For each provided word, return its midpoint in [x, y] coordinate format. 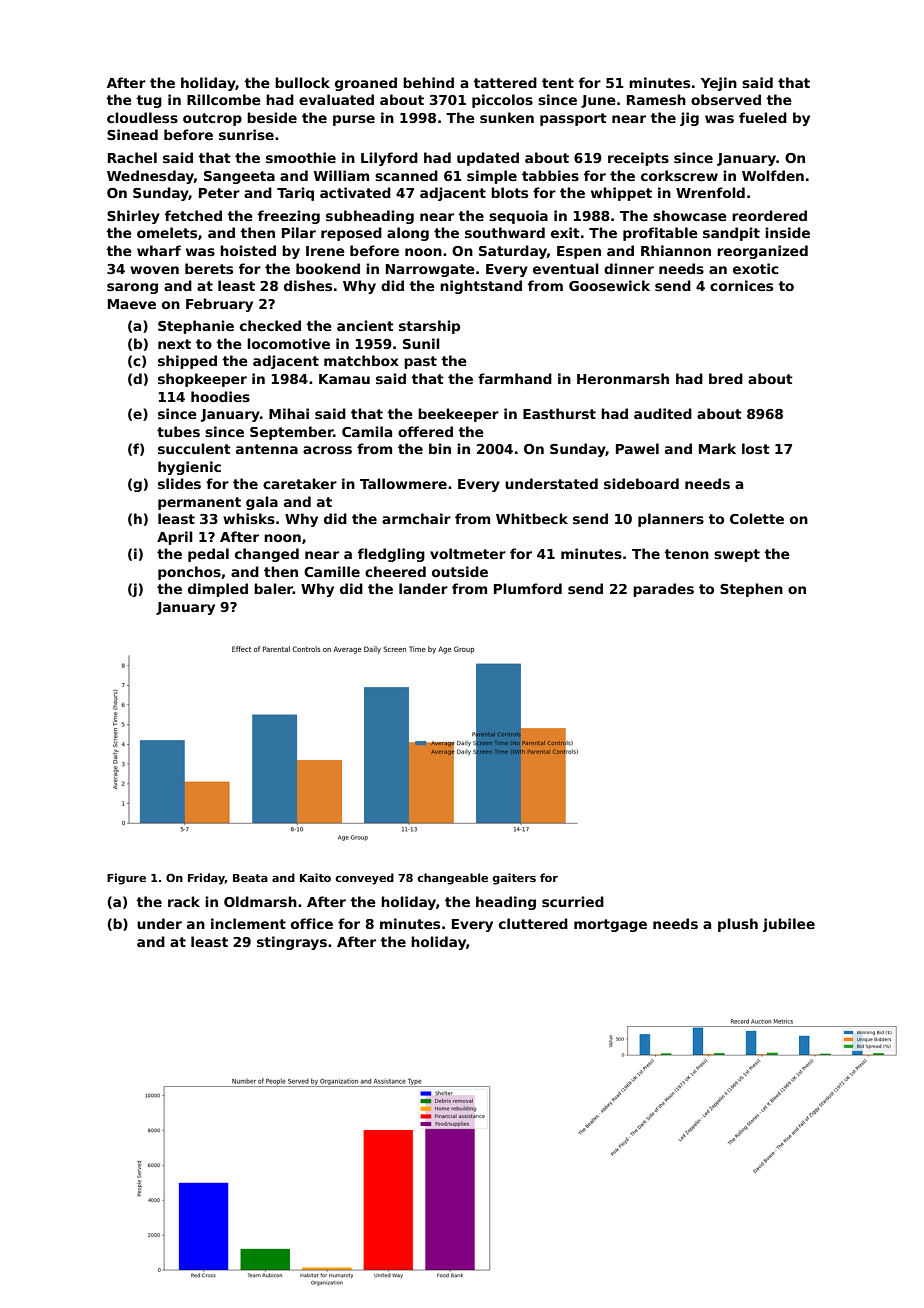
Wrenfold [710, 192]
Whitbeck [532, 518]
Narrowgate [430, 270]
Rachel [132, 157]
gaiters [514, 879]
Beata [250, 878]
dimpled [218, 590]
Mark [717, 448]
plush [738, 925]
